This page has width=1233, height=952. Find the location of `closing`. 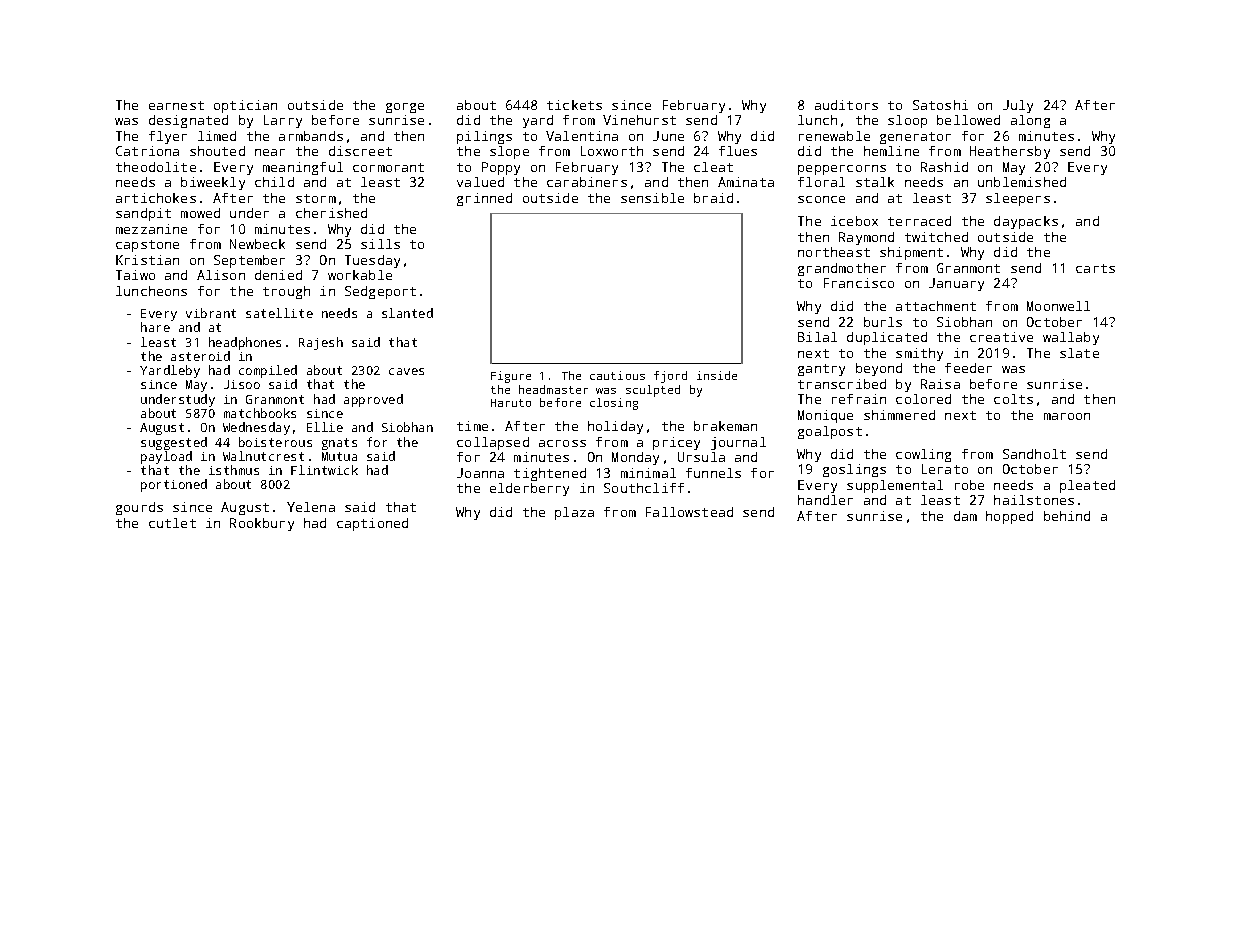

closing is located at coordinates (614, 404).
